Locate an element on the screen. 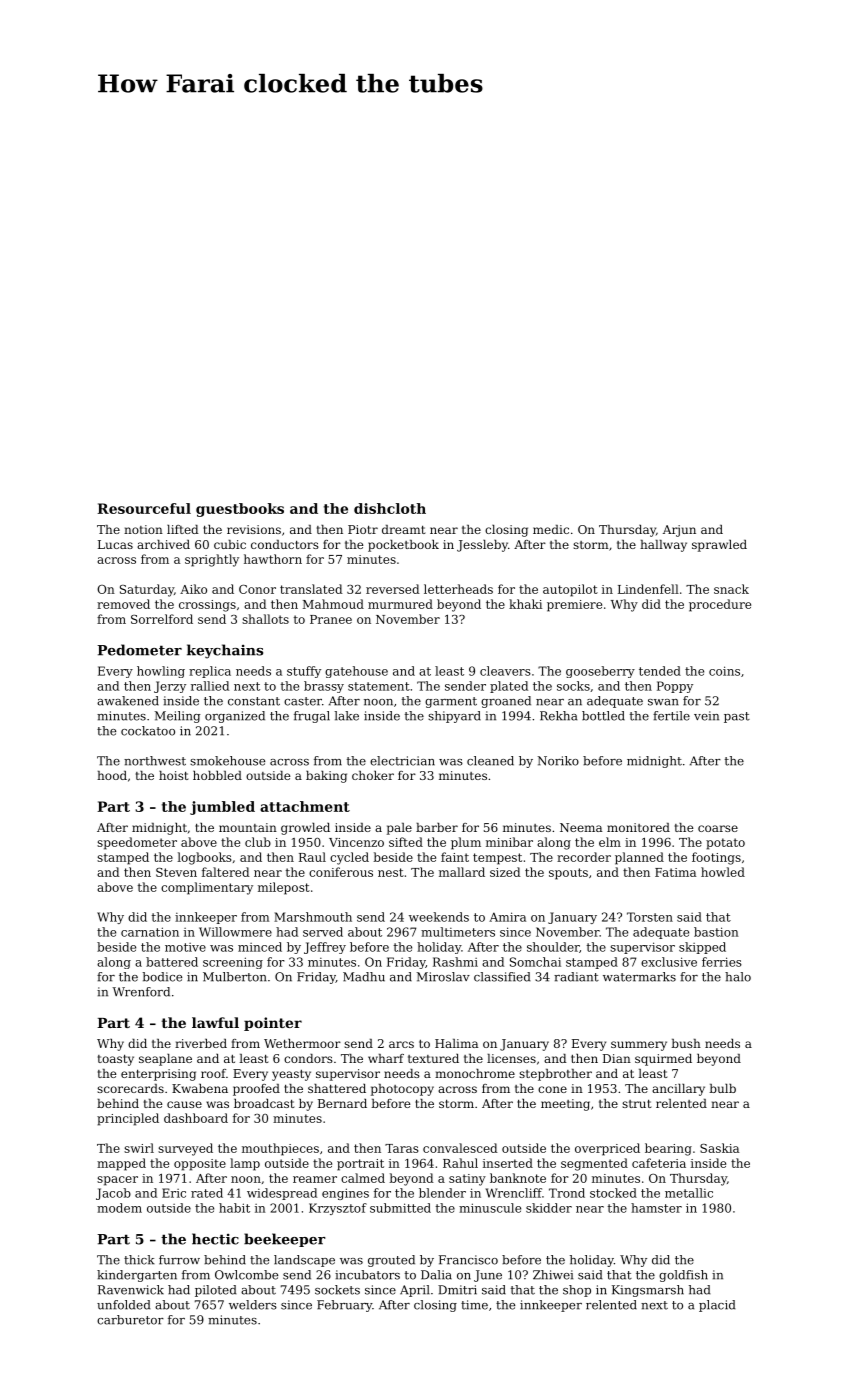 The image size is (849, 1400). khaki is located at coordinates (525, 604).
